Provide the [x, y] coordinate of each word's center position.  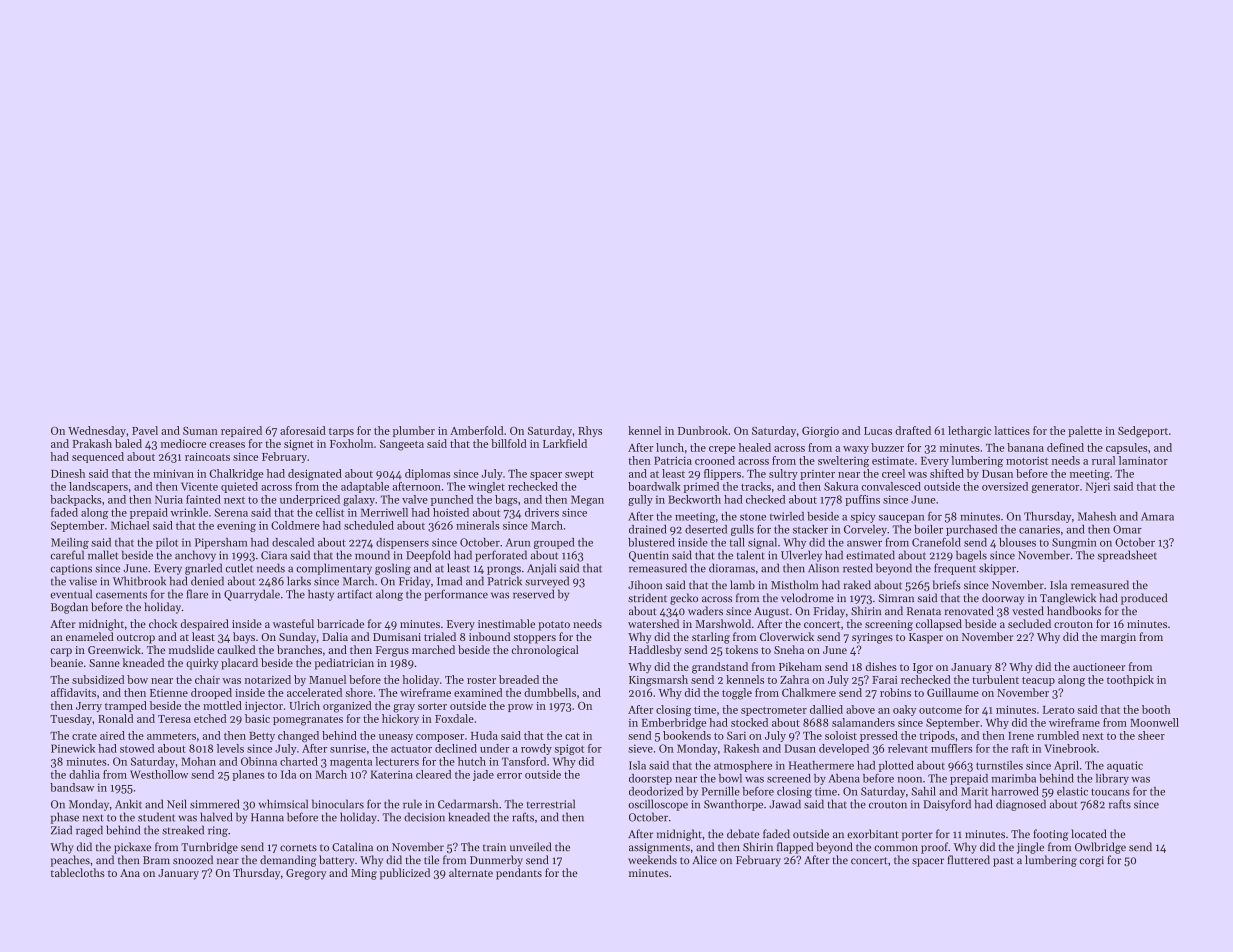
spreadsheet [1127, 556]
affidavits [73, 692]
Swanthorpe [733, 805]
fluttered [969, 859]
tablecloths [78, 872]
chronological [545, 651]
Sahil [924, 791]
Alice [704, 860]
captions [71, 569]
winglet [486, 487]
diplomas [427, 474]
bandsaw [72, 787]
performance [456, 595]
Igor [923, 668]
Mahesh [1097, 516]
